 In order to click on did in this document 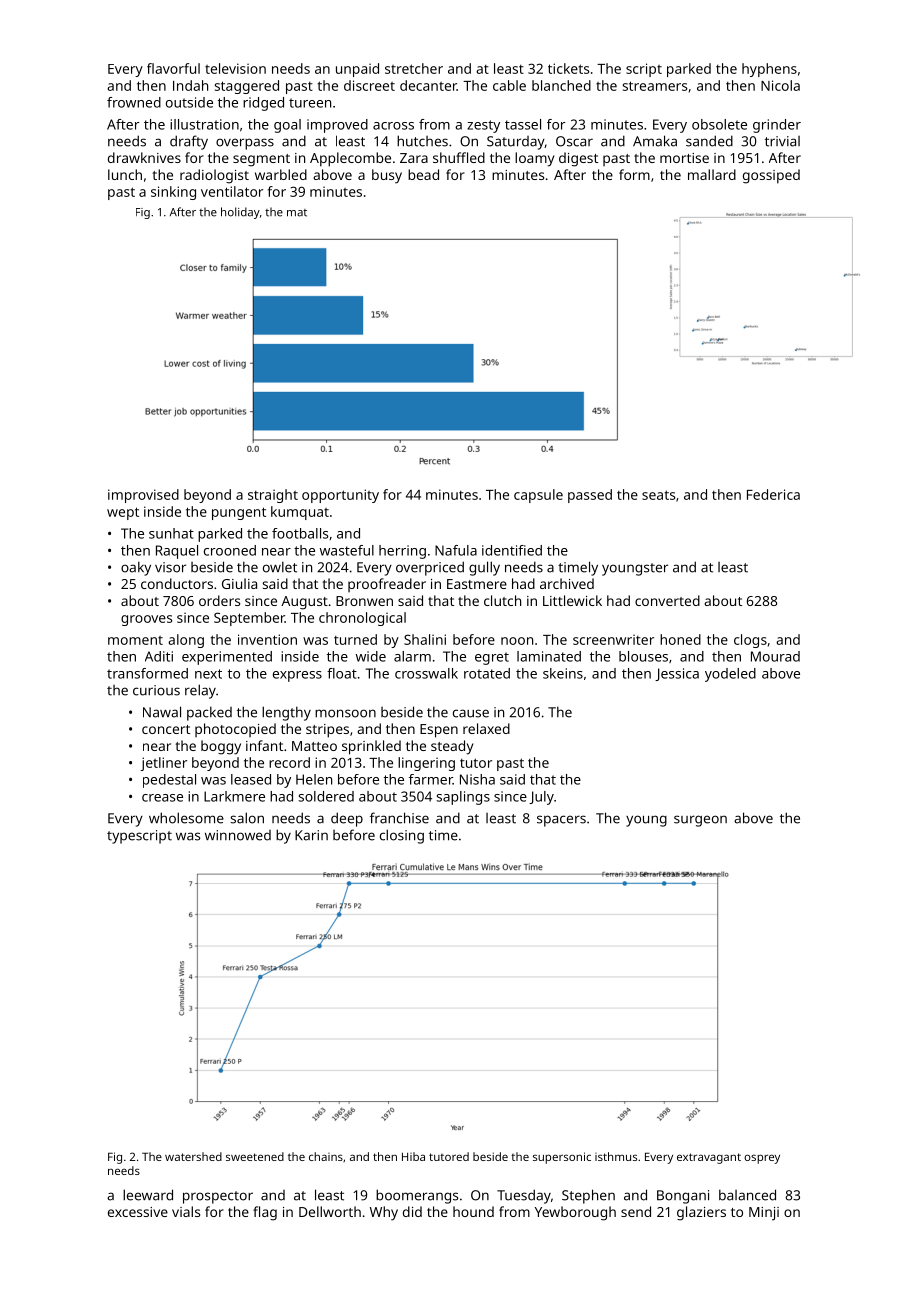, I will do `click(412, 1211)`.
